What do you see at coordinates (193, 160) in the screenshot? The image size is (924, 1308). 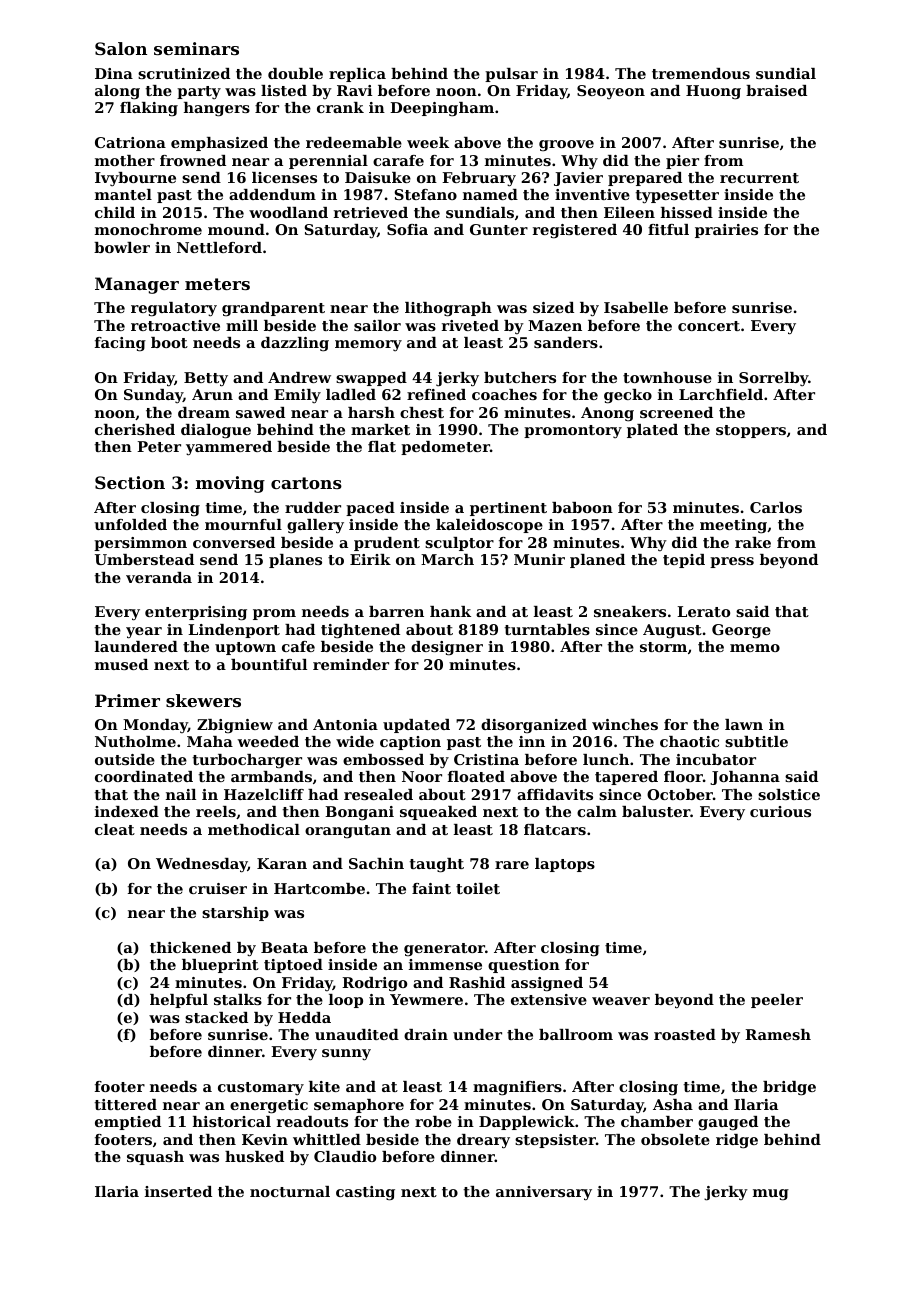 I see `frowned` at bounding box center [193, 160].
